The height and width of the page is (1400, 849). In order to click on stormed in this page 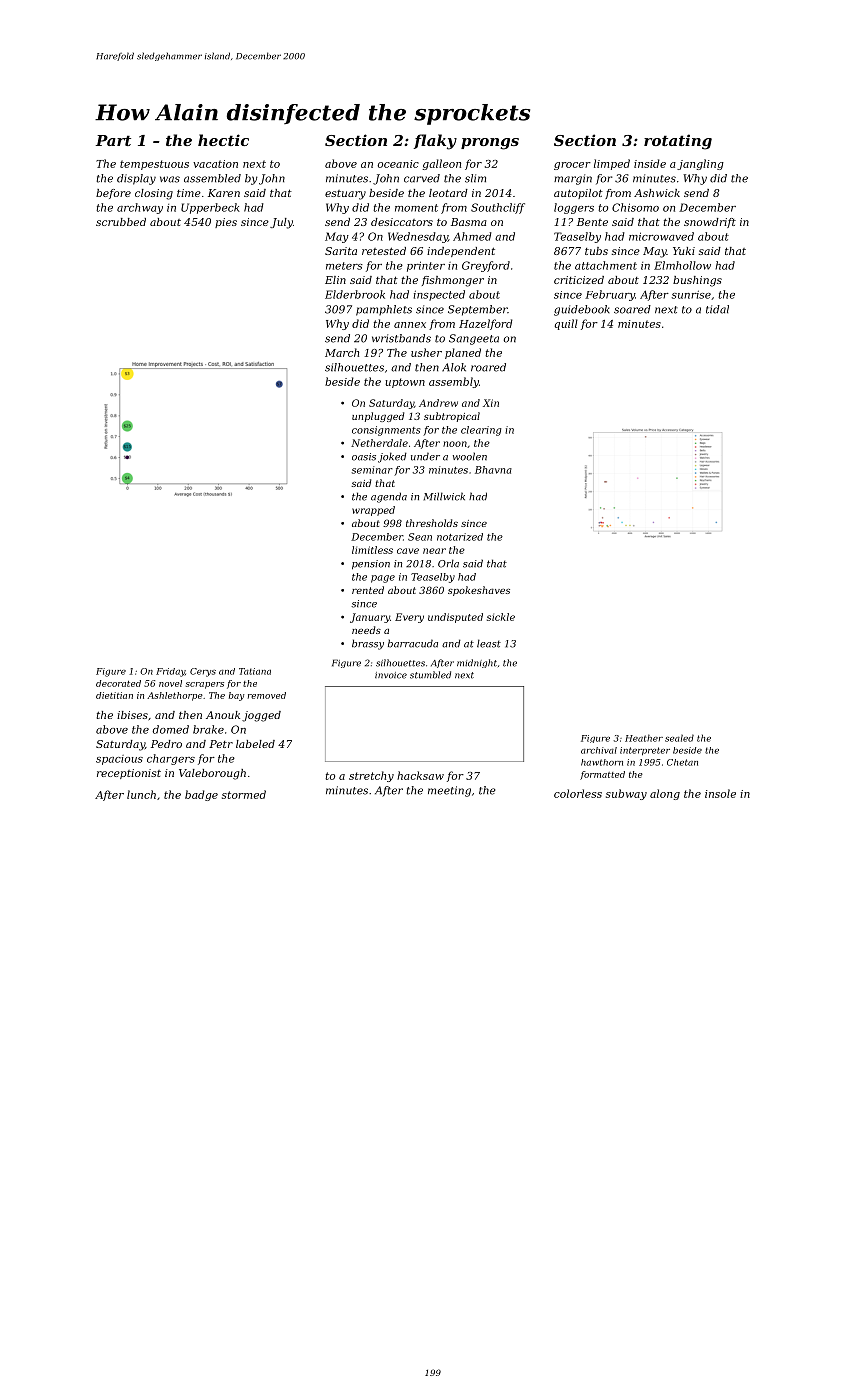, I will do `click(244, 794)`.
